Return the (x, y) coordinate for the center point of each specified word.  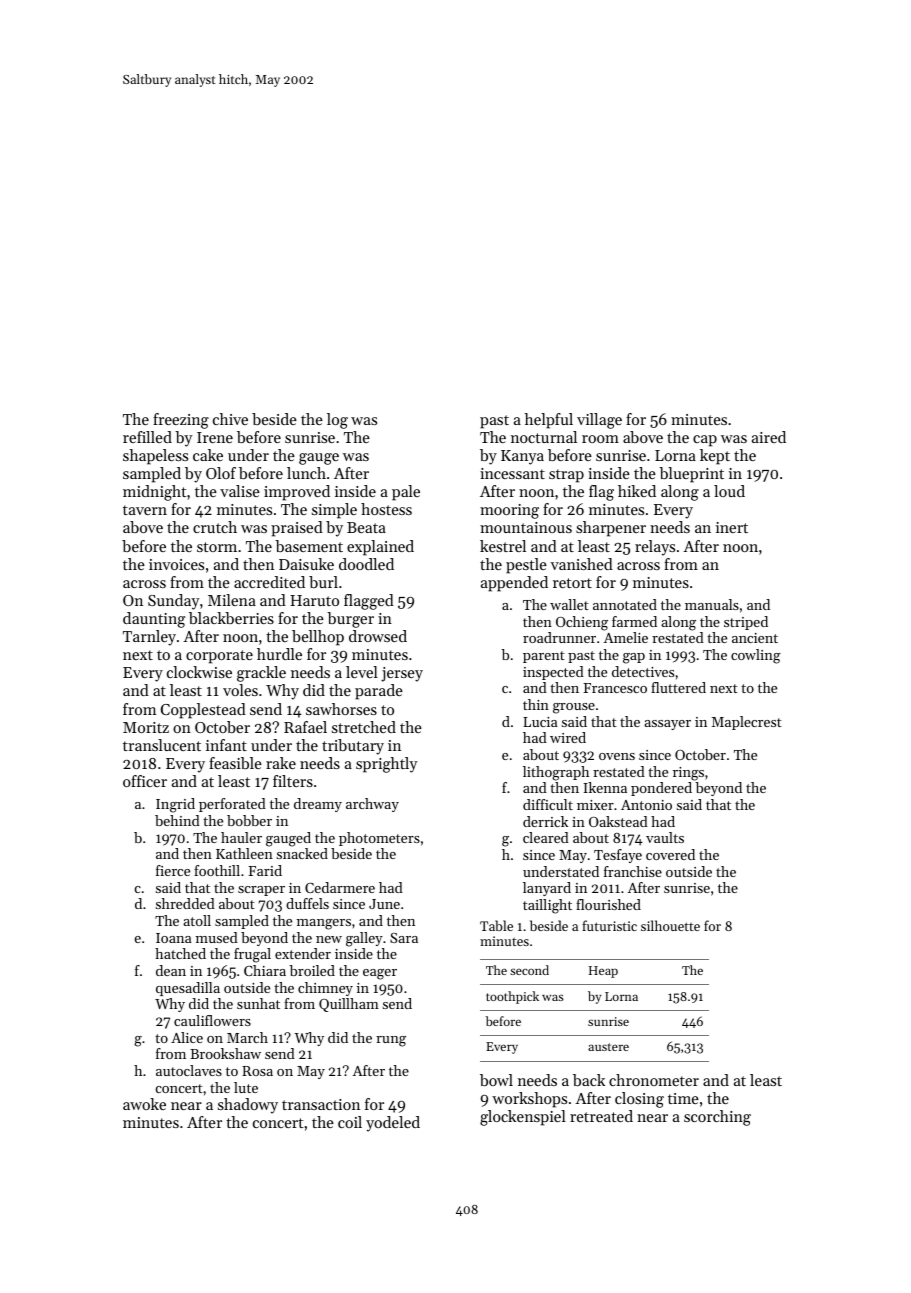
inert (732, 527)
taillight (547, 906)
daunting (154, 620)
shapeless (155, 457)
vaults (665, 837)
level (362, 672)
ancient (755, 638)
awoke (144, 1104)
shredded (185, 903)
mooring (509, 511)
